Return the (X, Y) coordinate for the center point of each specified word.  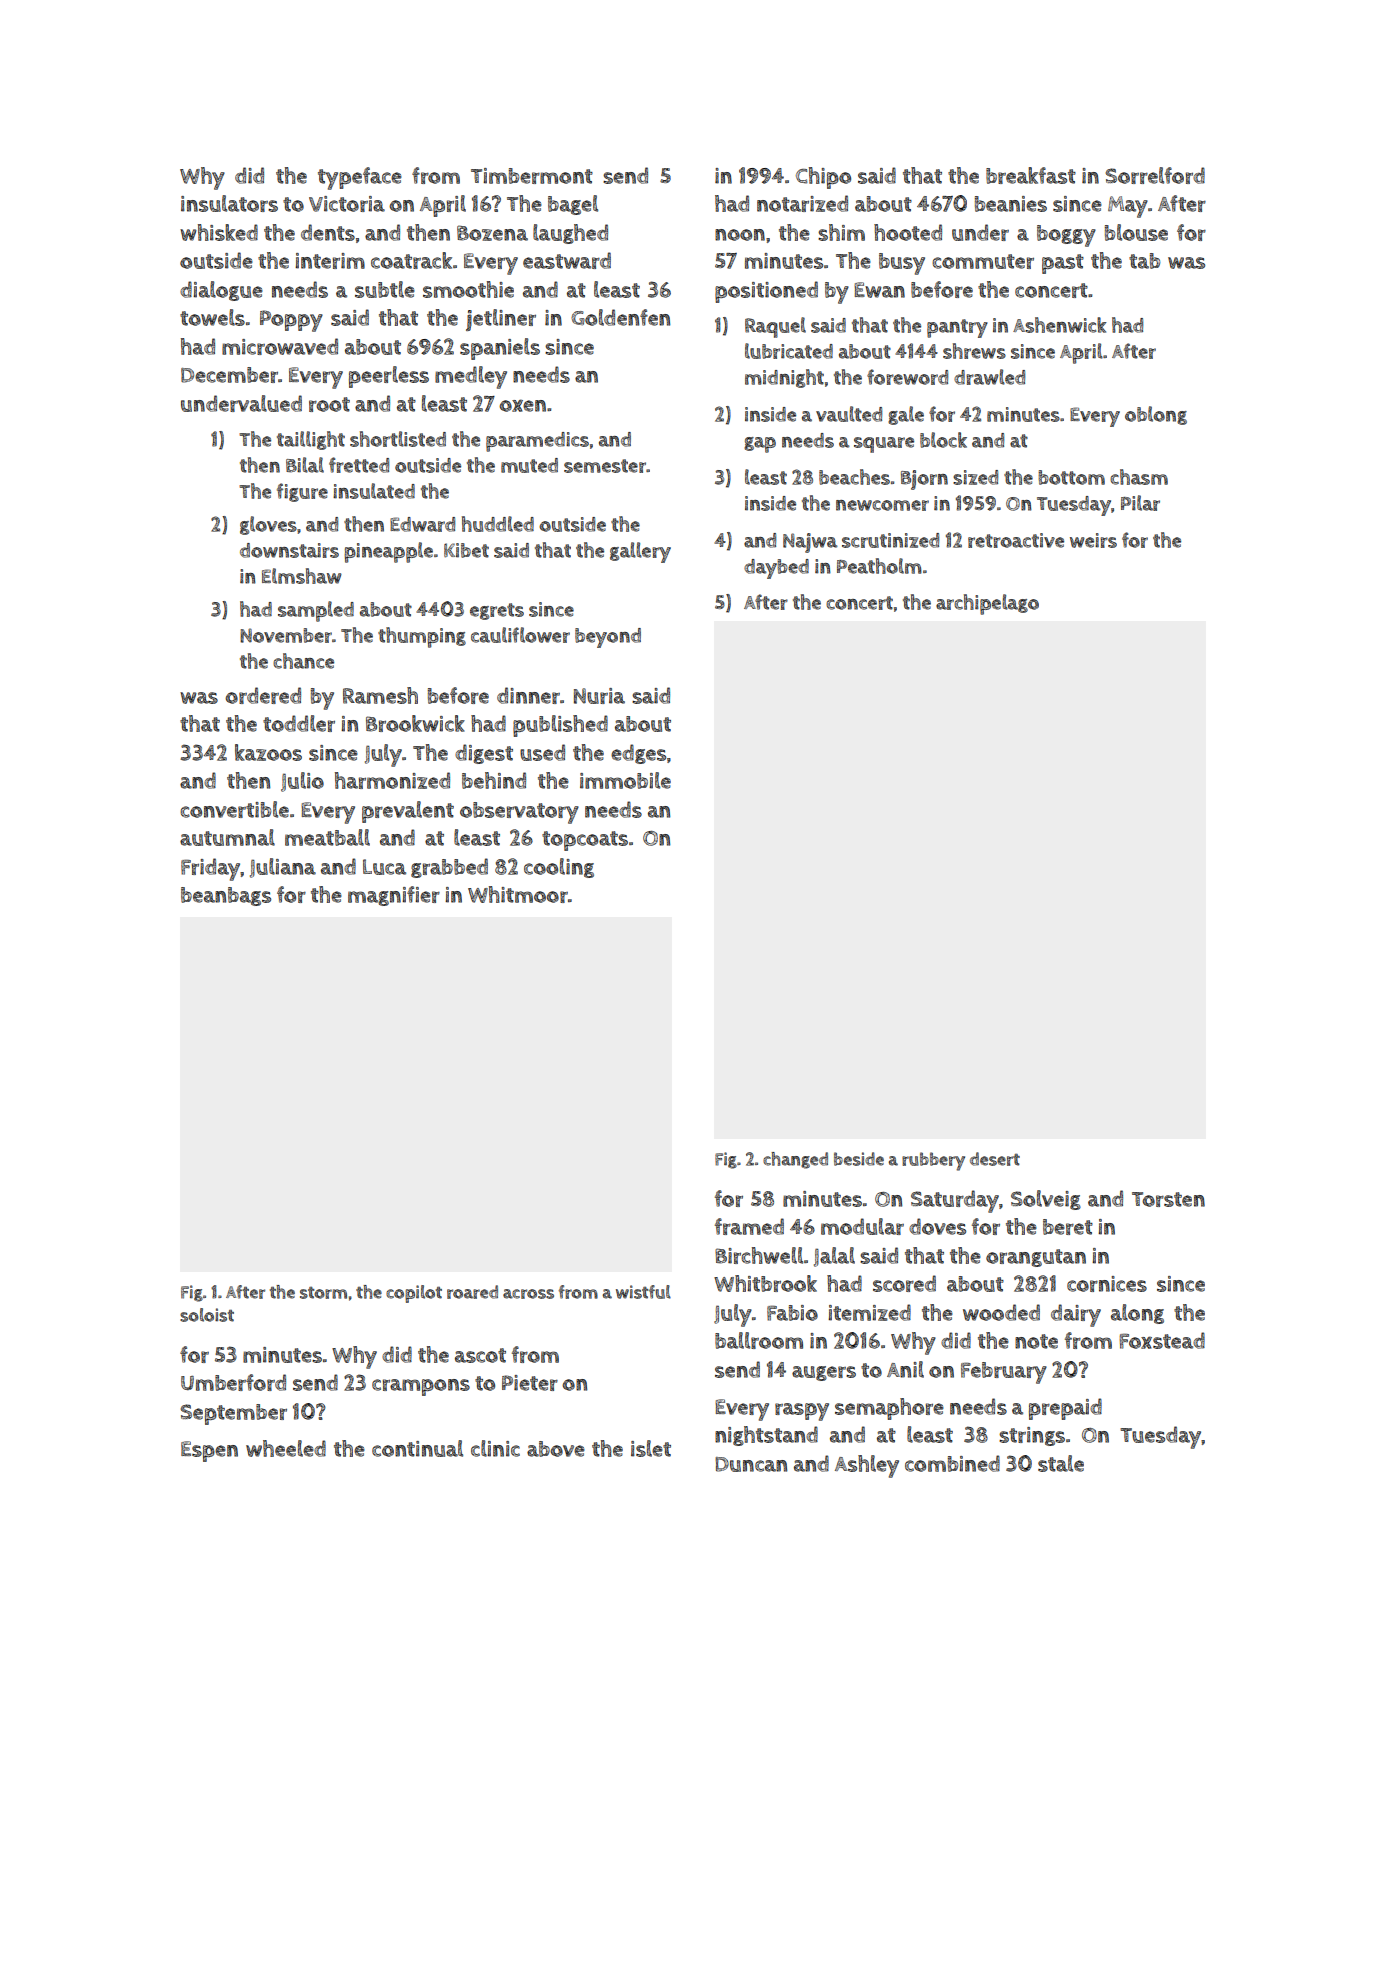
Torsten (1168, 1199)
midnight (784, 378)
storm (323, 1293)
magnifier (394, 896)
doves (937, 1226)
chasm (1139, 477)
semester (605, 466)
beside (859, 1159)
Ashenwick (1060, 325)
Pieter (530, 1383)
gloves (268, 525)
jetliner (501, 320)
